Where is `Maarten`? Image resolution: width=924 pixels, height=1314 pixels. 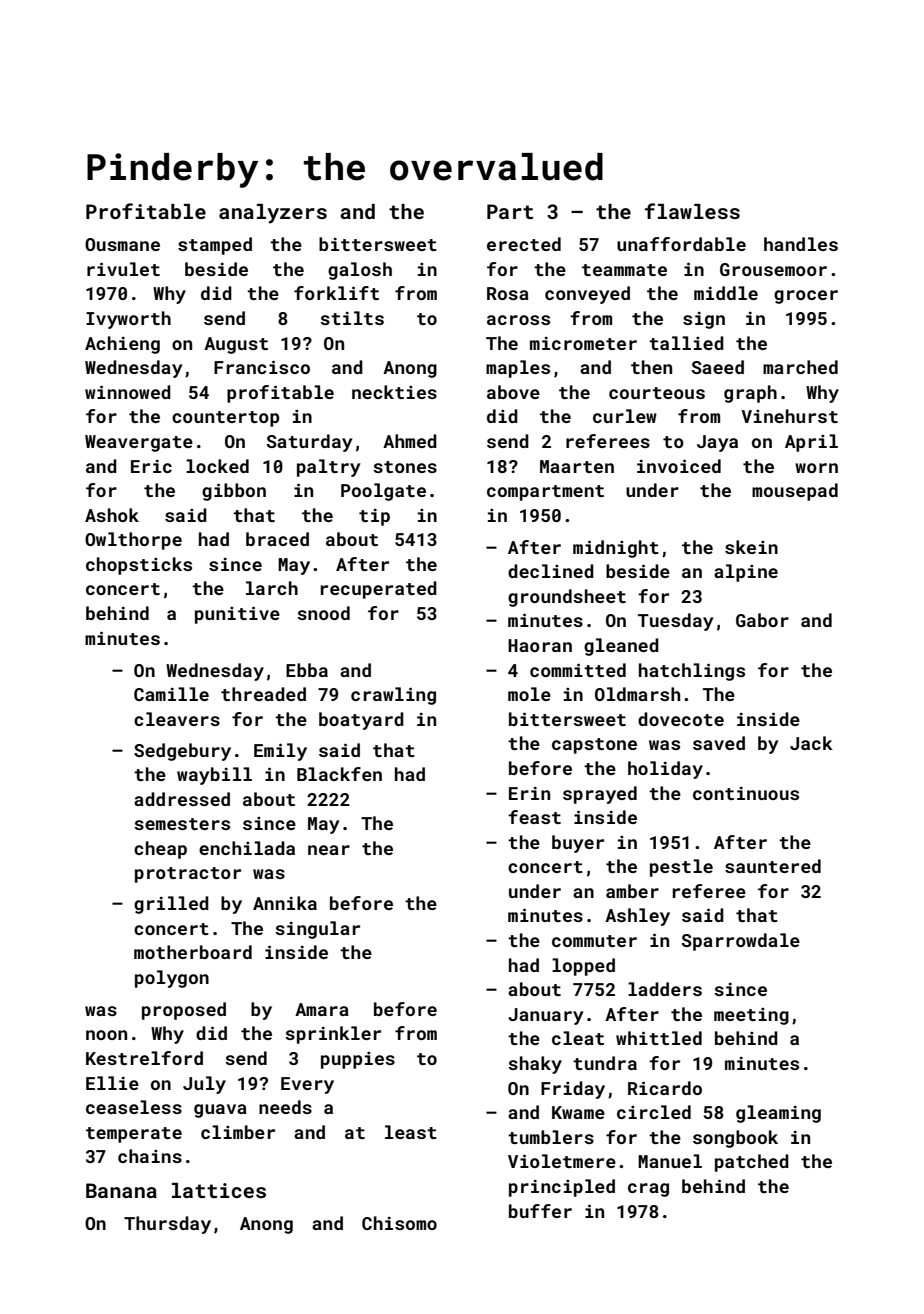 Maarten is located at coordinates (577, 466).
